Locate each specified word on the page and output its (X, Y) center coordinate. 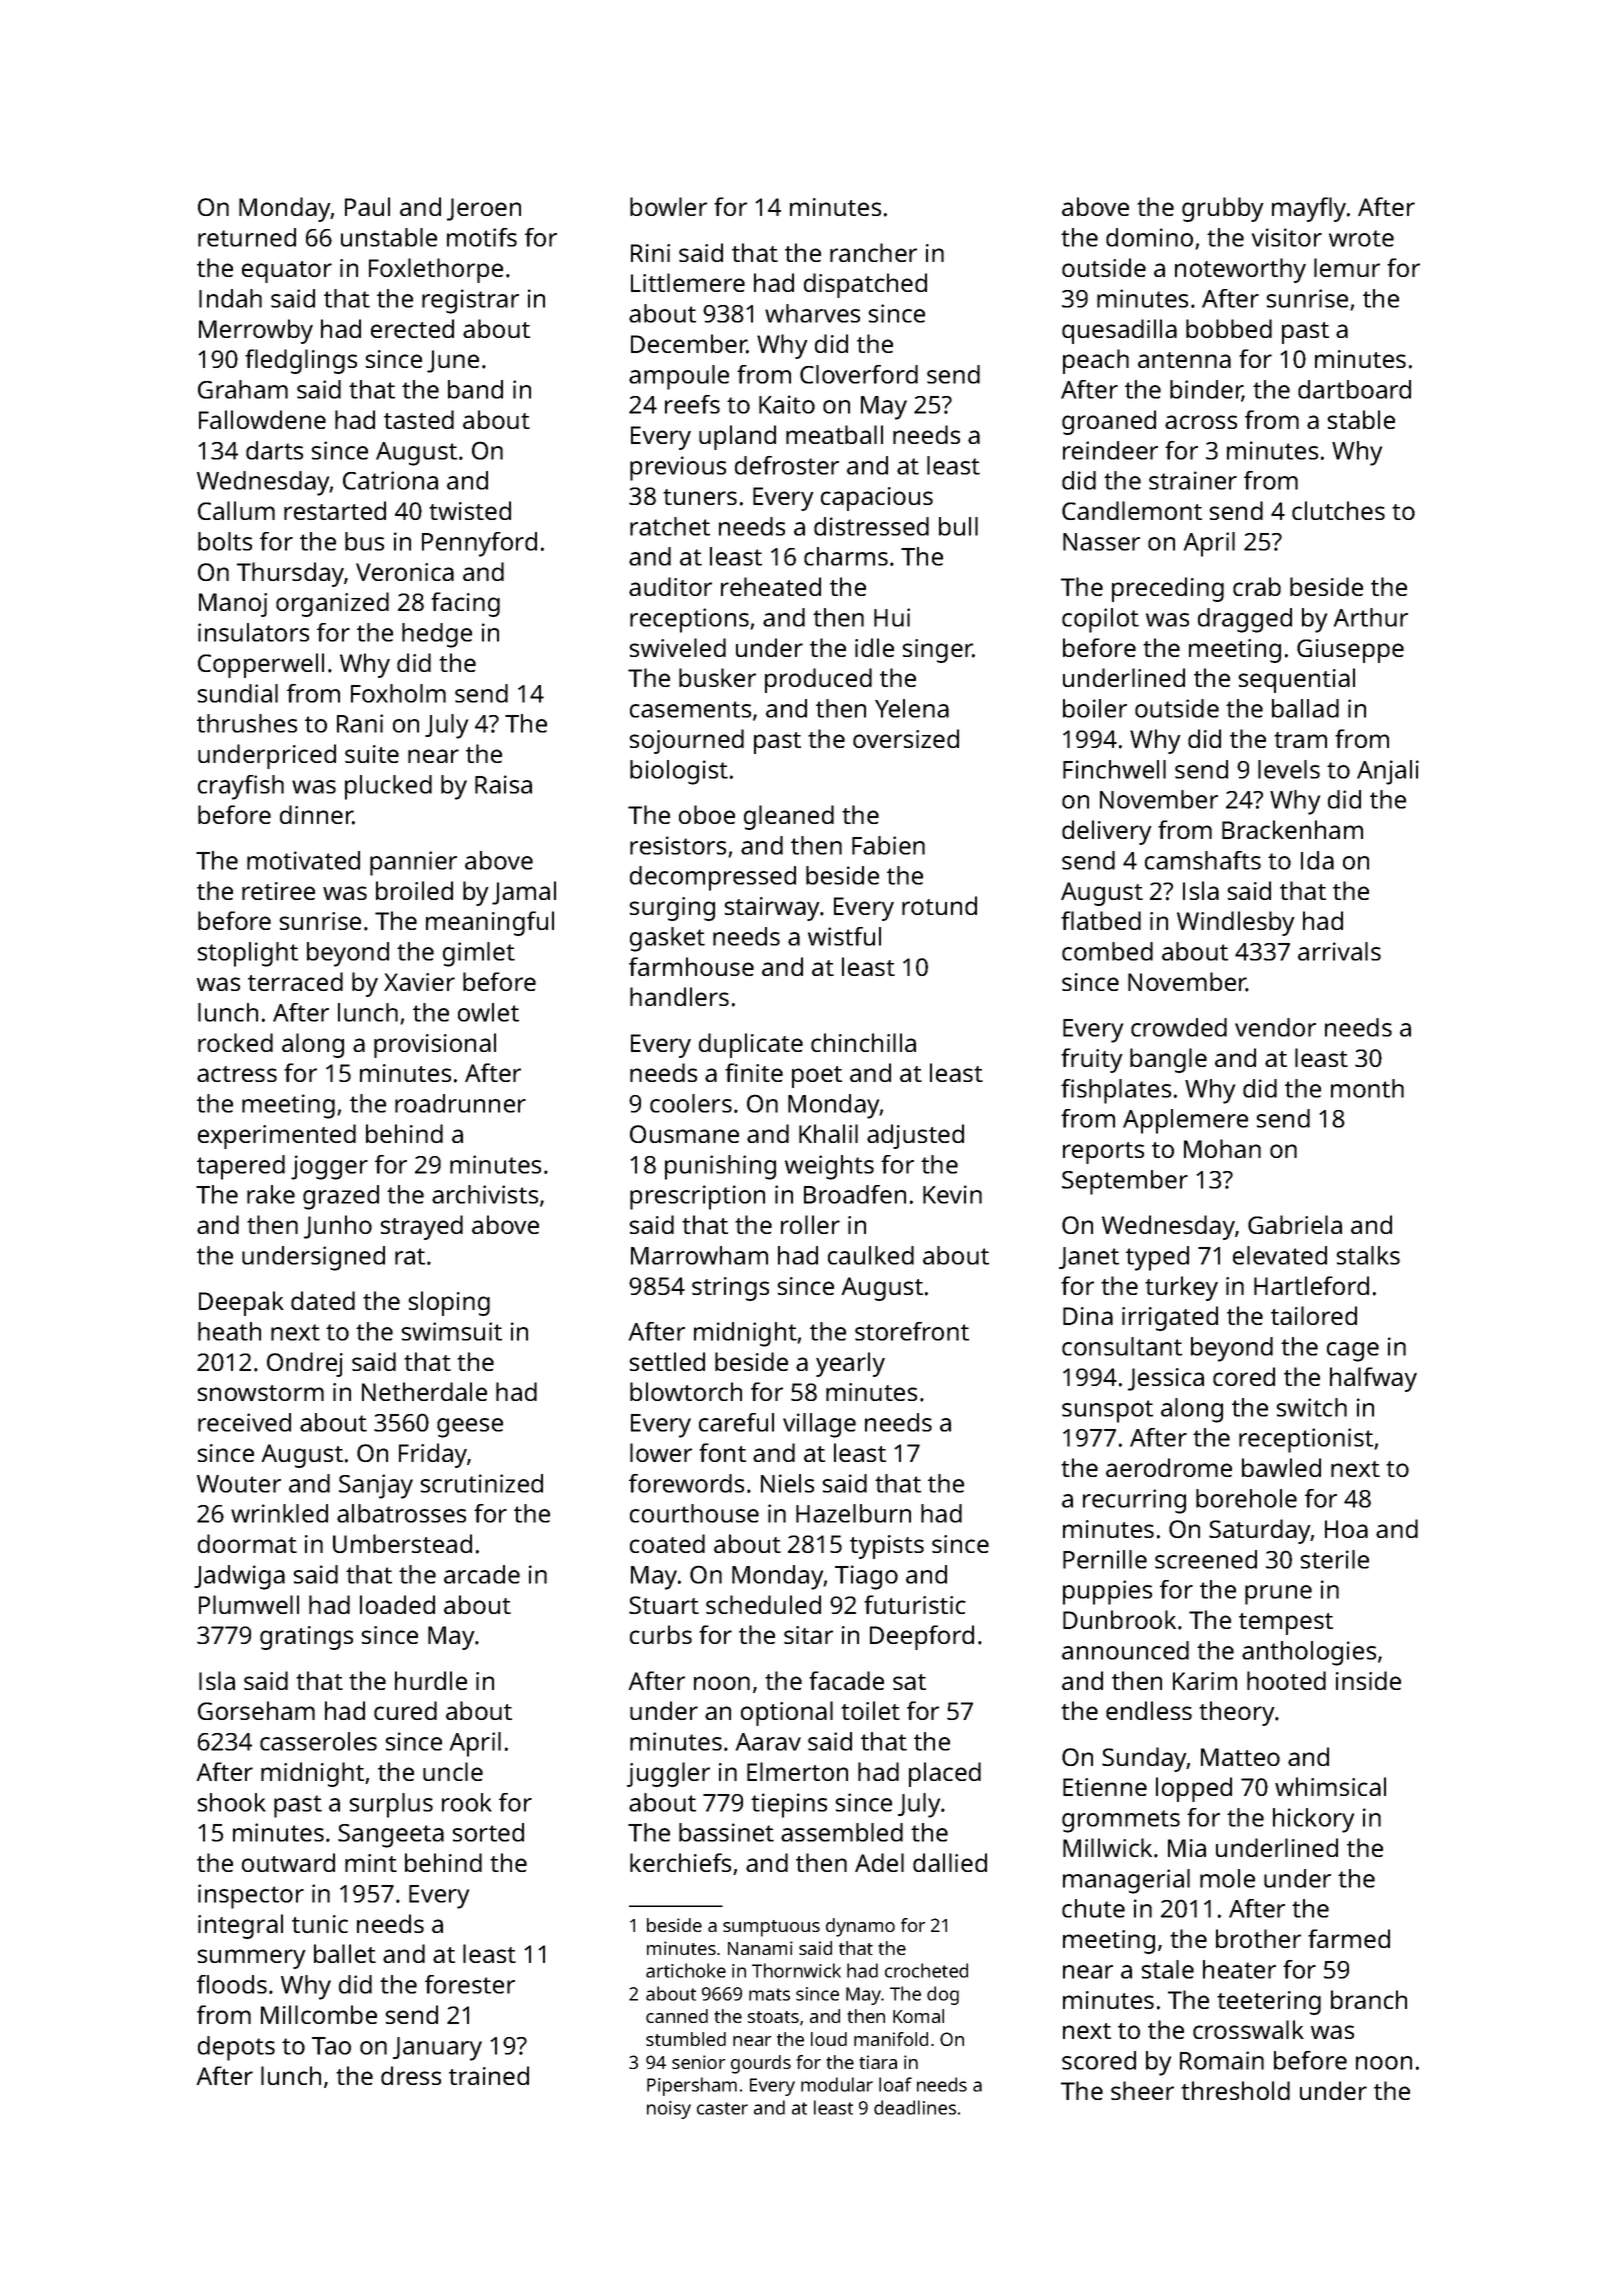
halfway (1373, 1379)
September (1125, 1182)
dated (323, 1300)
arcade (482, 1574)
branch (1369, 1999)
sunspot (1107, 1411)
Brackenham (1292, 829)
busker (717, 677)
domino (1149, 237)
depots (236, 2048)
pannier (413, 863)
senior (699, 2062)
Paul (367, 206)
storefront (912, 1331)
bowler (668, 206)
